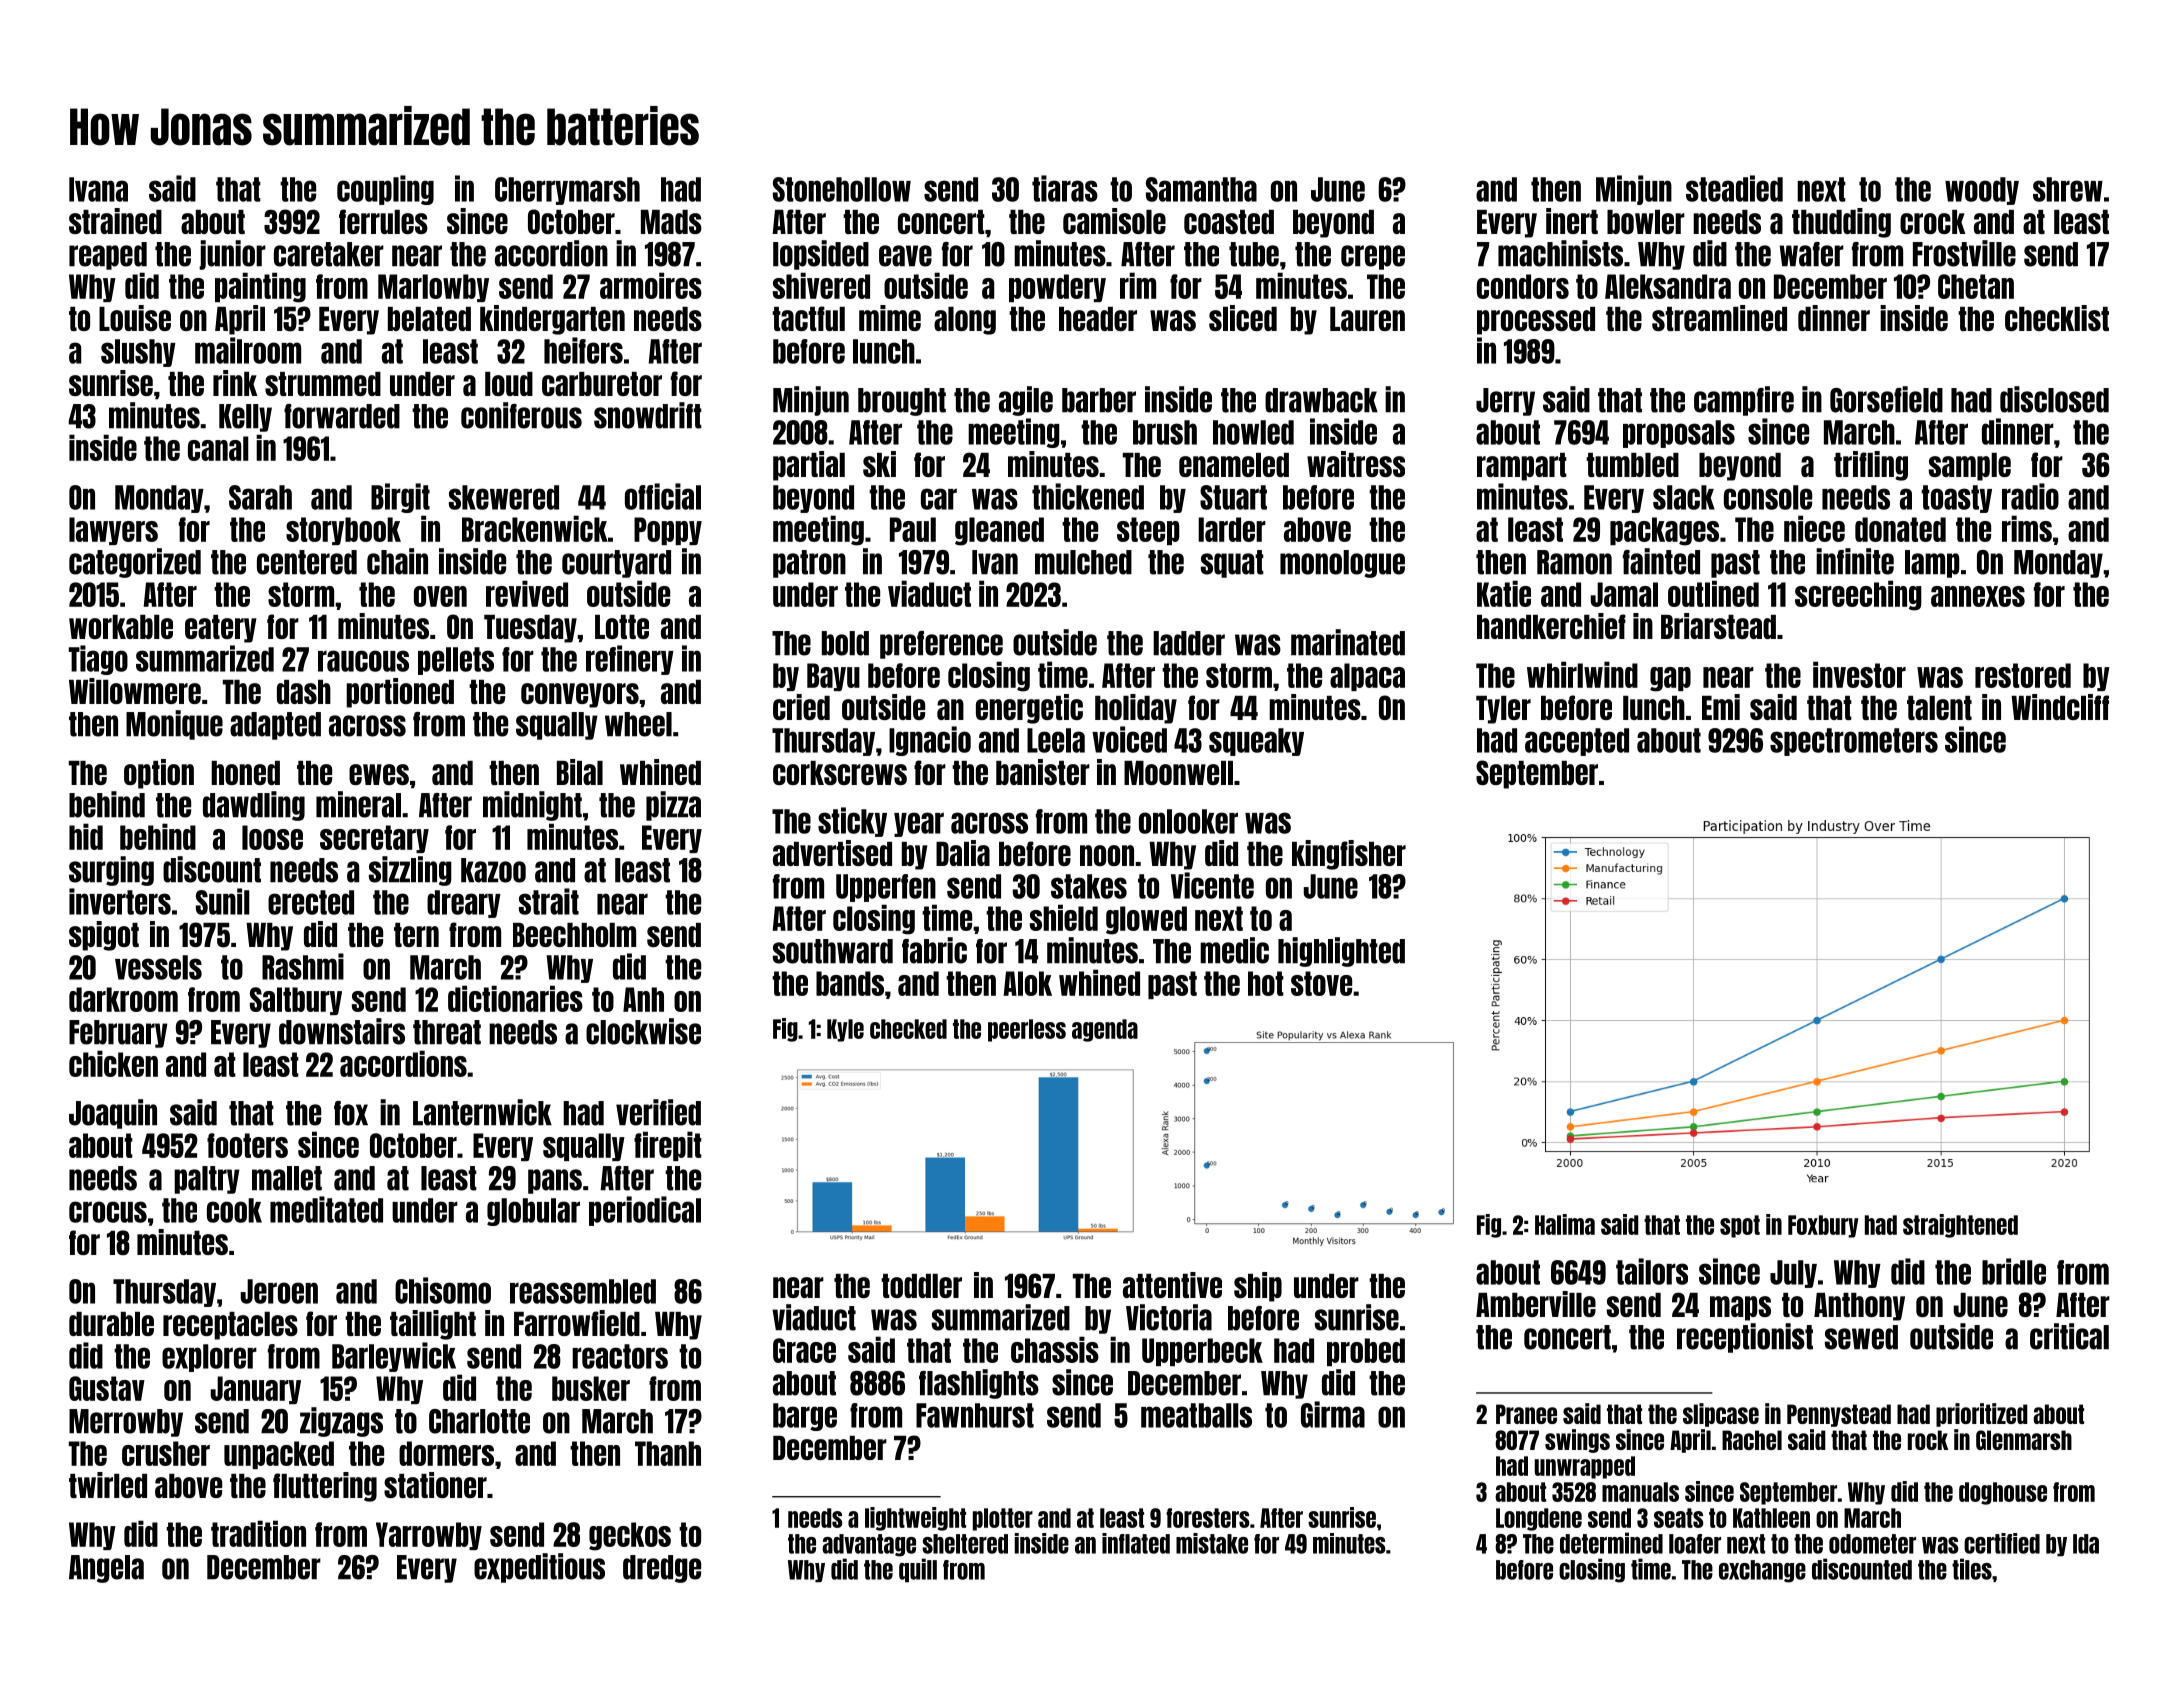  I want to click on tiaras, so click(1065, 188).
